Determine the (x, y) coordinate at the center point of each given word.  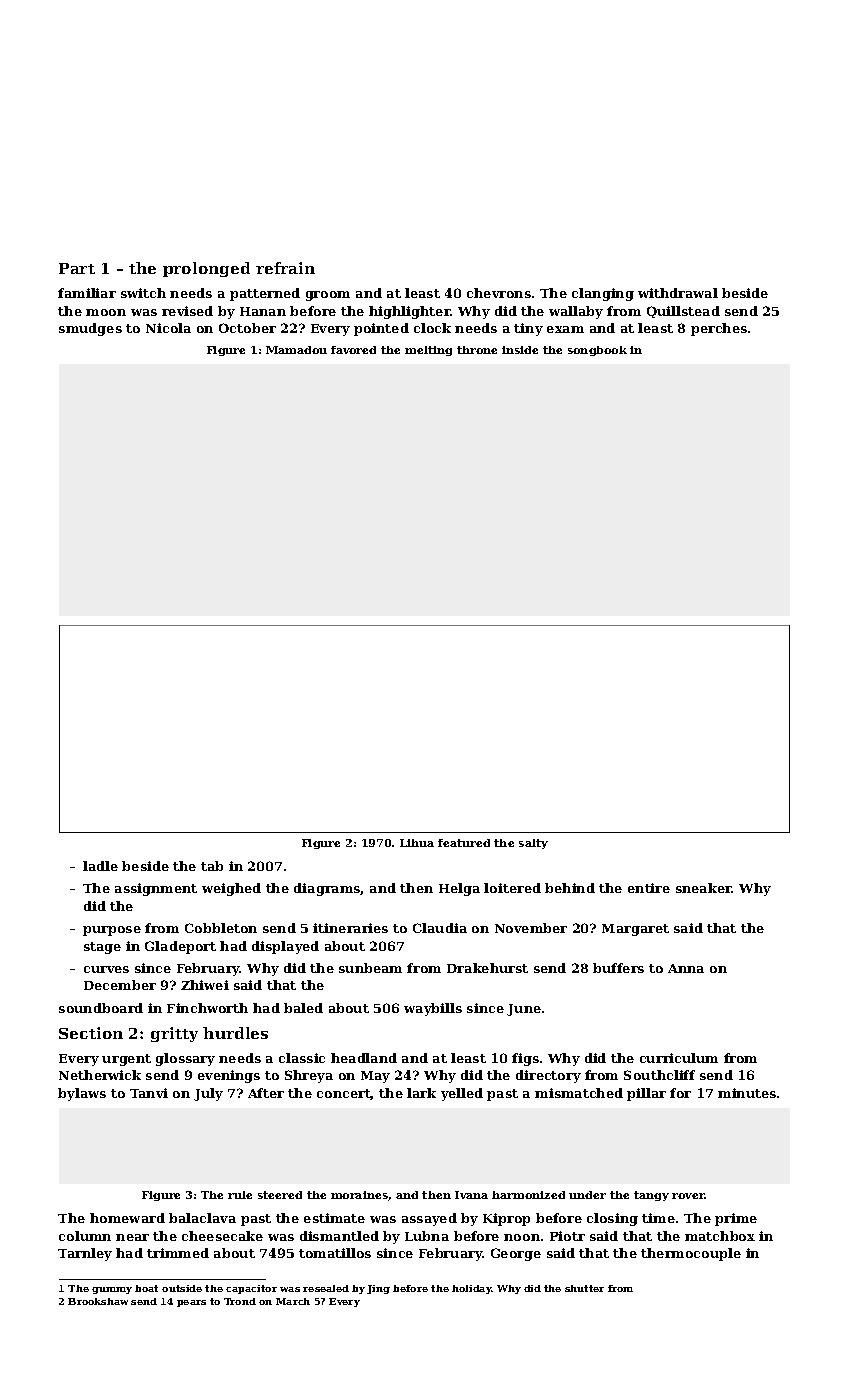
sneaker (704, 888)
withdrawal (678, 293)
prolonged (206, 269)
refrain (285, 268)
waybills (433, 1009)
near (132, 1237)
